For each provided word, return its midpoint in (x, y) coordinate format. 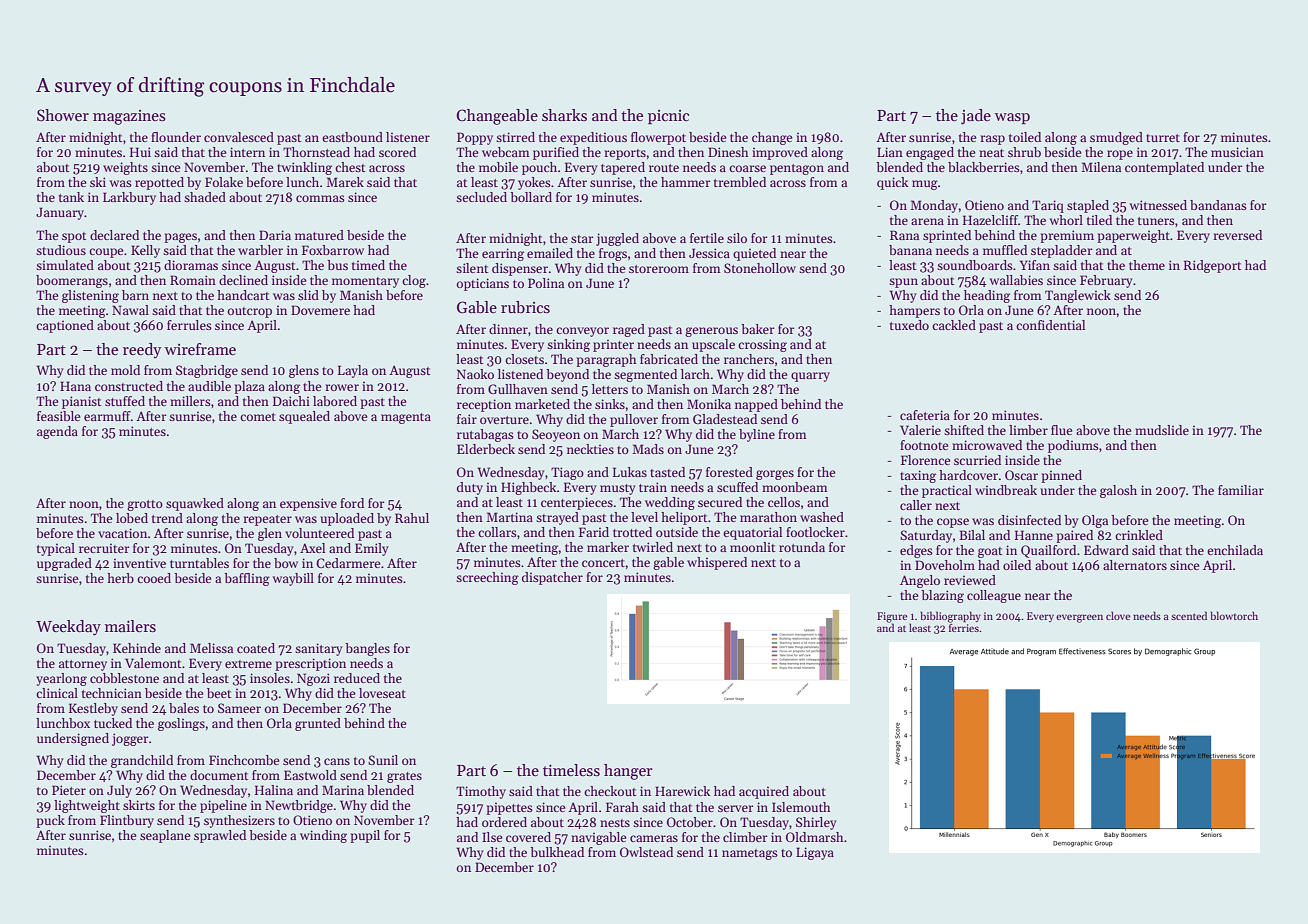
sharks (564, 115)
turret (1163, 138)
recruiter (104, 548)
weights (125, 168)
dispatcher (552, 578)
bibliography (950, 617)
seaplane (165, 836)
